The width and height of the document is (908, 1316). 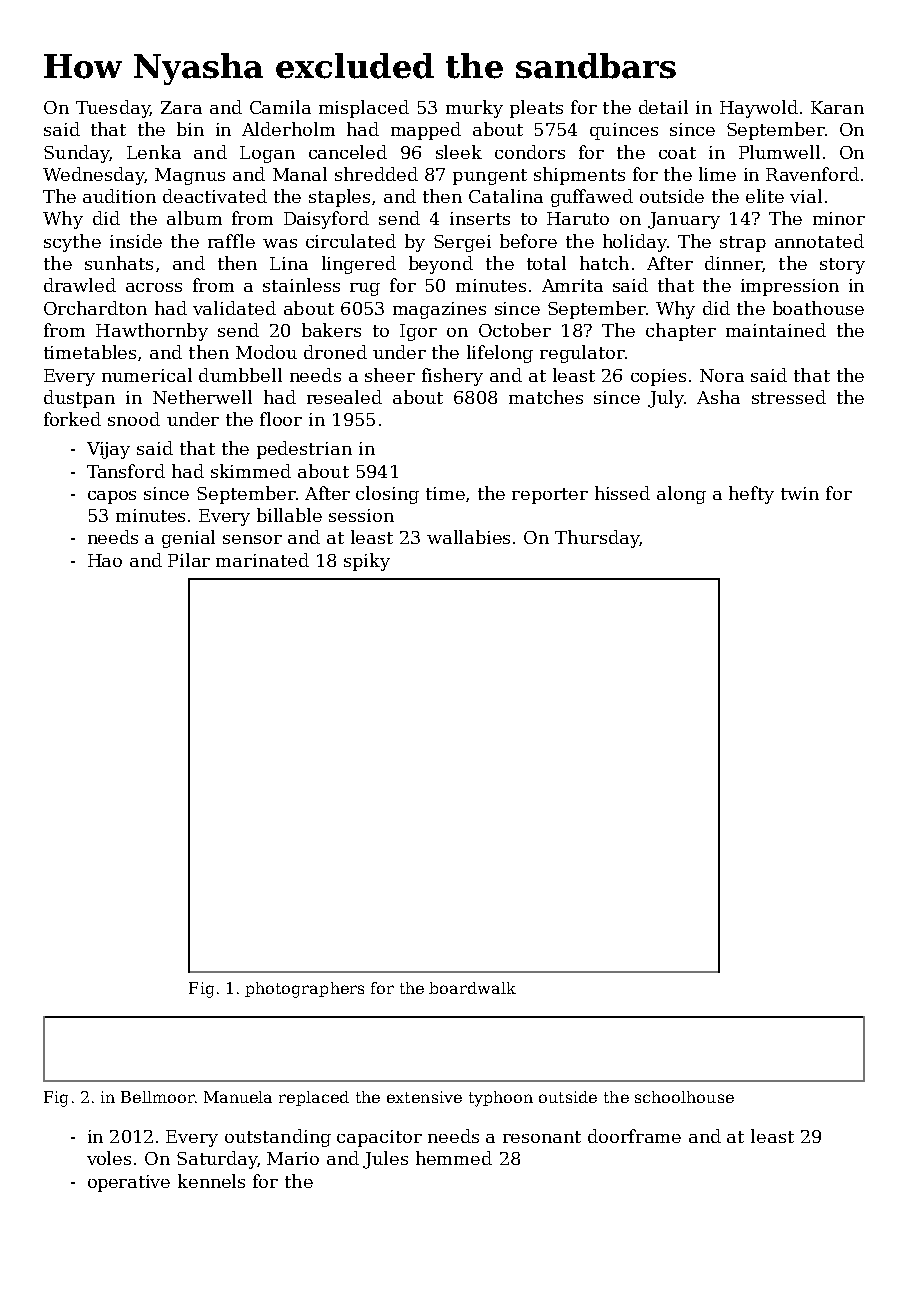 What do you see at coordinates (304, 990) in the document?
I see `photographers` at bounding box center [304, 990].
